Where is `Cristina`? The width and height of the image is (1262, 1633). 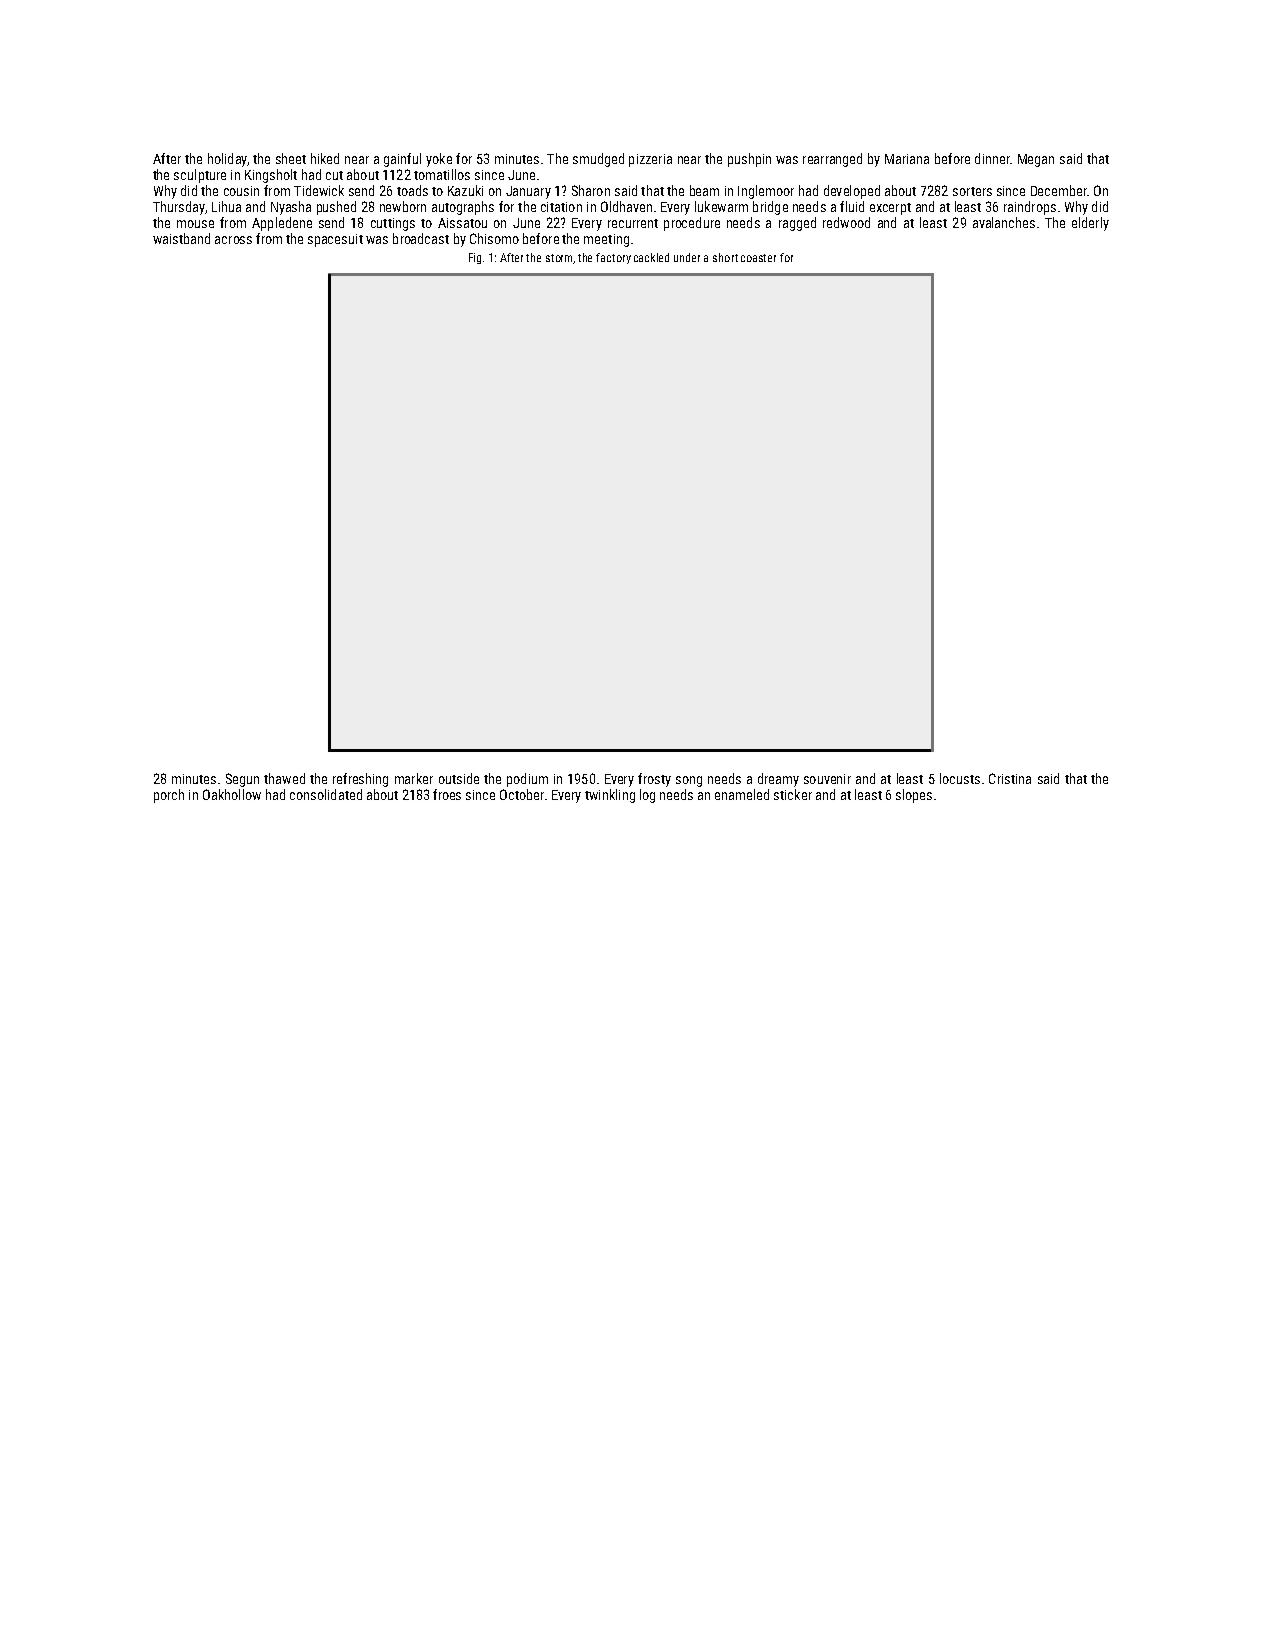
Cristina is located at coordinates (1010, 778).
